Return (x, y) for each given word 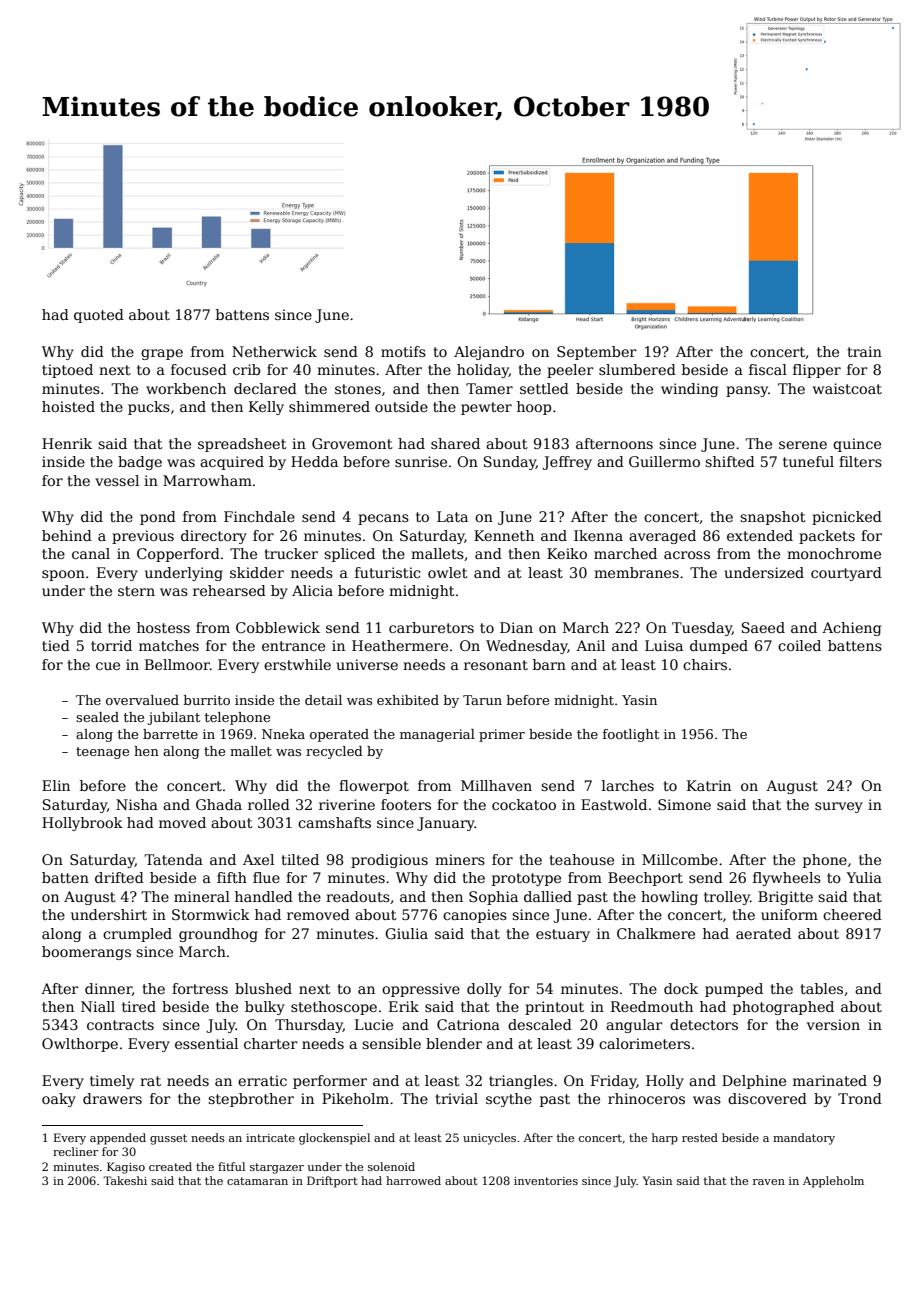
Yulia (864, 877)
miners (460, 859)
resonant (496, 665)
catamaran (257, 1181)
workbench (186, 388)
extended (760, 535)
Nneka (283, 734)
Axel (258, 859)
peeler (570, 371)
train (864, 351)
